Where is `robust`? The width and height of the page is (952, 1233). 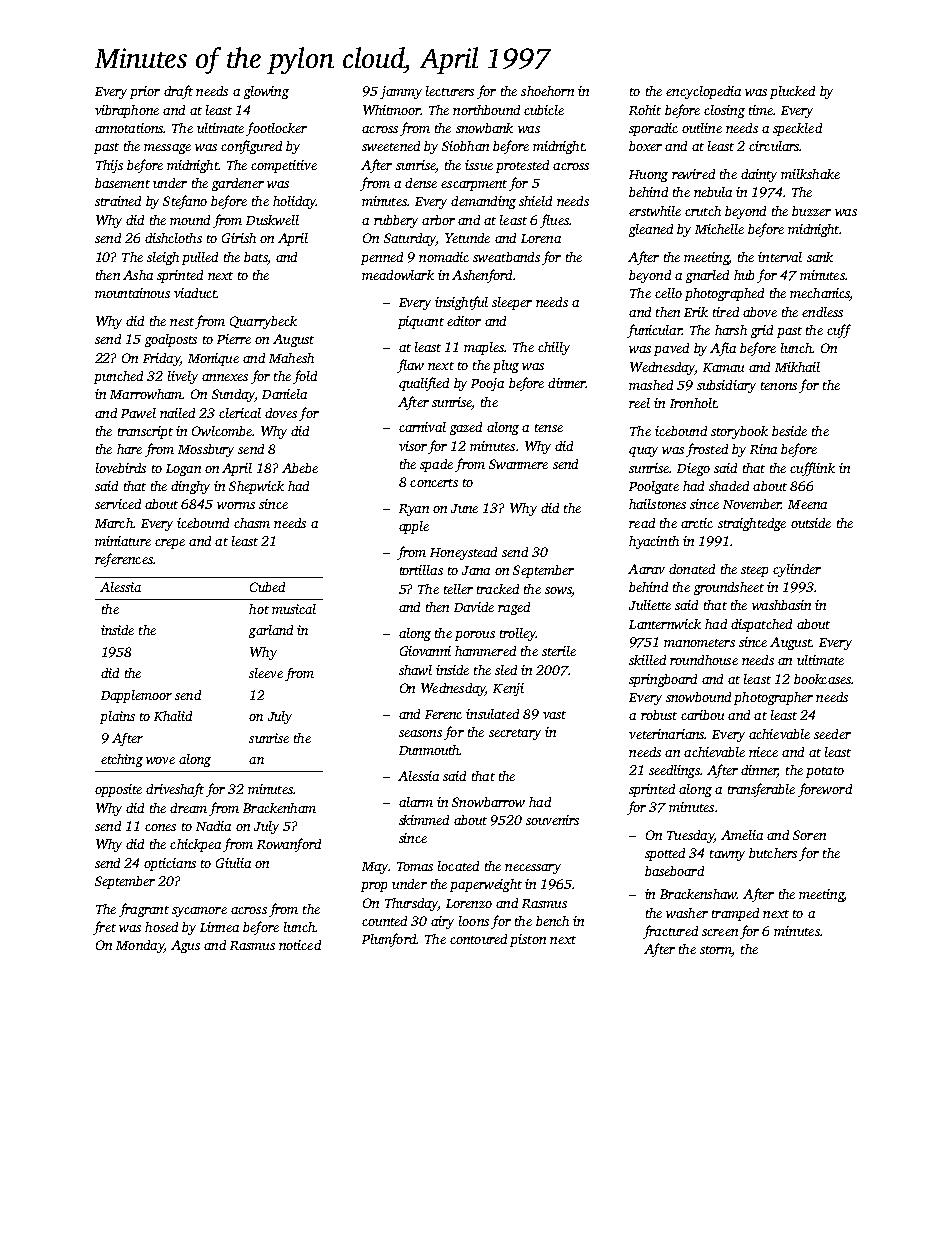 robust is located at coordinates (659, 715).
